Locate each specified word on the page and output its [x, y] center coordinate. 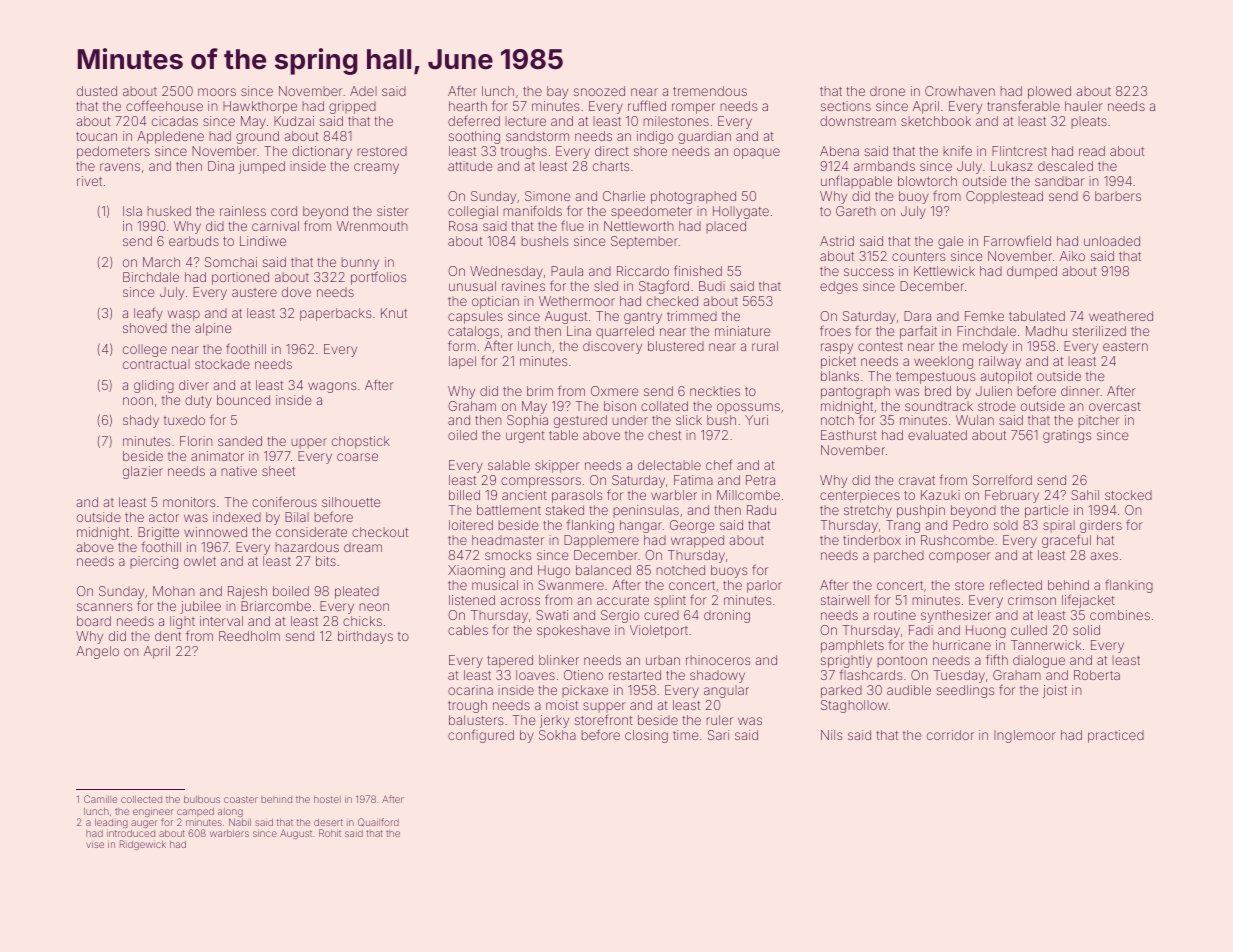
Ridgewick [143, 845]
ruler [719, 720]
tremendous [710, 91]
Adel [363, 91]
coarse [357, 457]
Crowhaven [960, 91]
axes [1104, 556]
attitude [470, 166]
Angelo [97, 652]
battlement [509, 510]
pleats [1089, 122]
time [686, 735]
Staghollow [854, 706]
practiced [1116, 736]
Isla [132, 211]
